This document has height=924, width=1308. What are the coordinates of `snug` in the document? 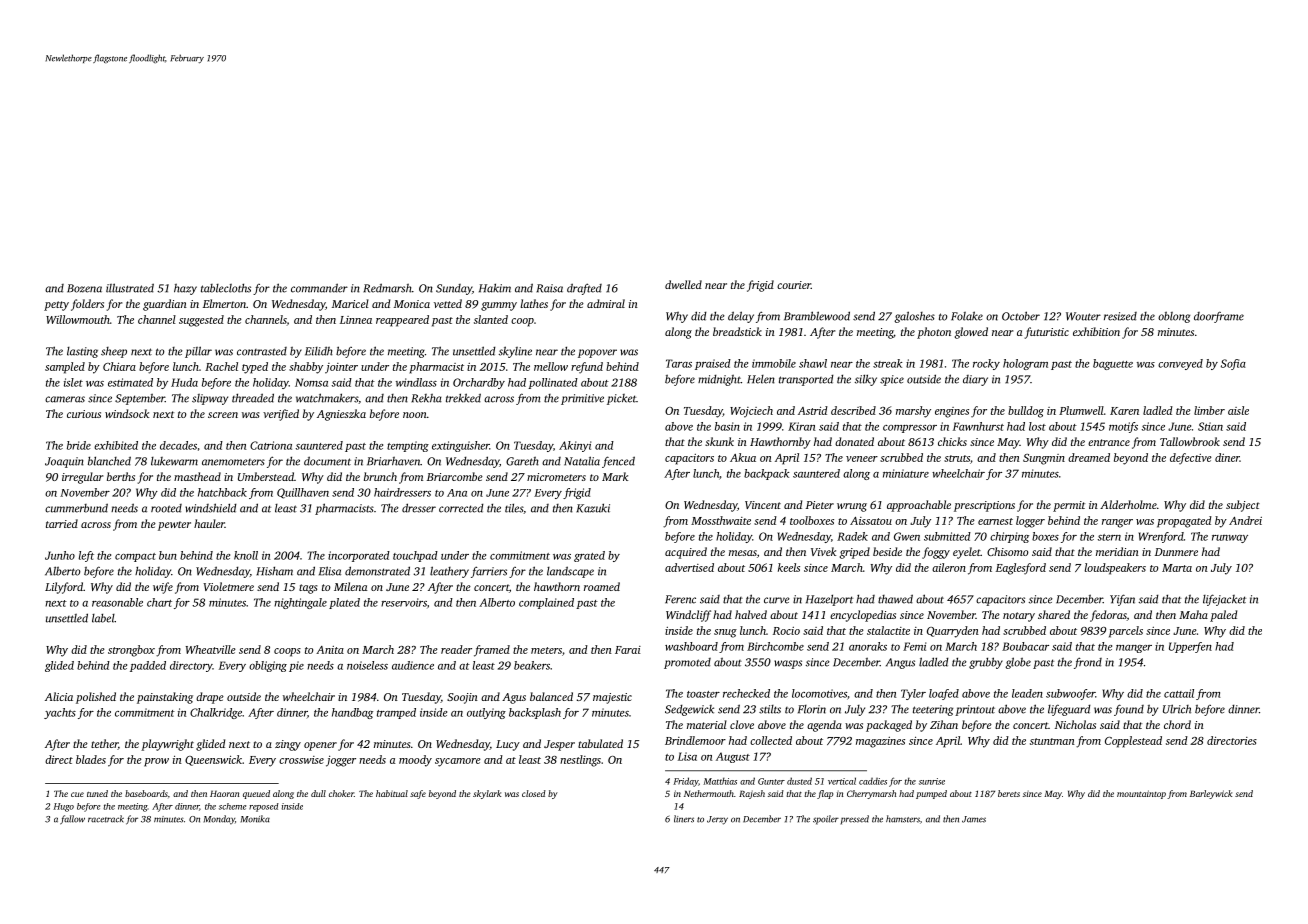 It's located at (725, 633).
